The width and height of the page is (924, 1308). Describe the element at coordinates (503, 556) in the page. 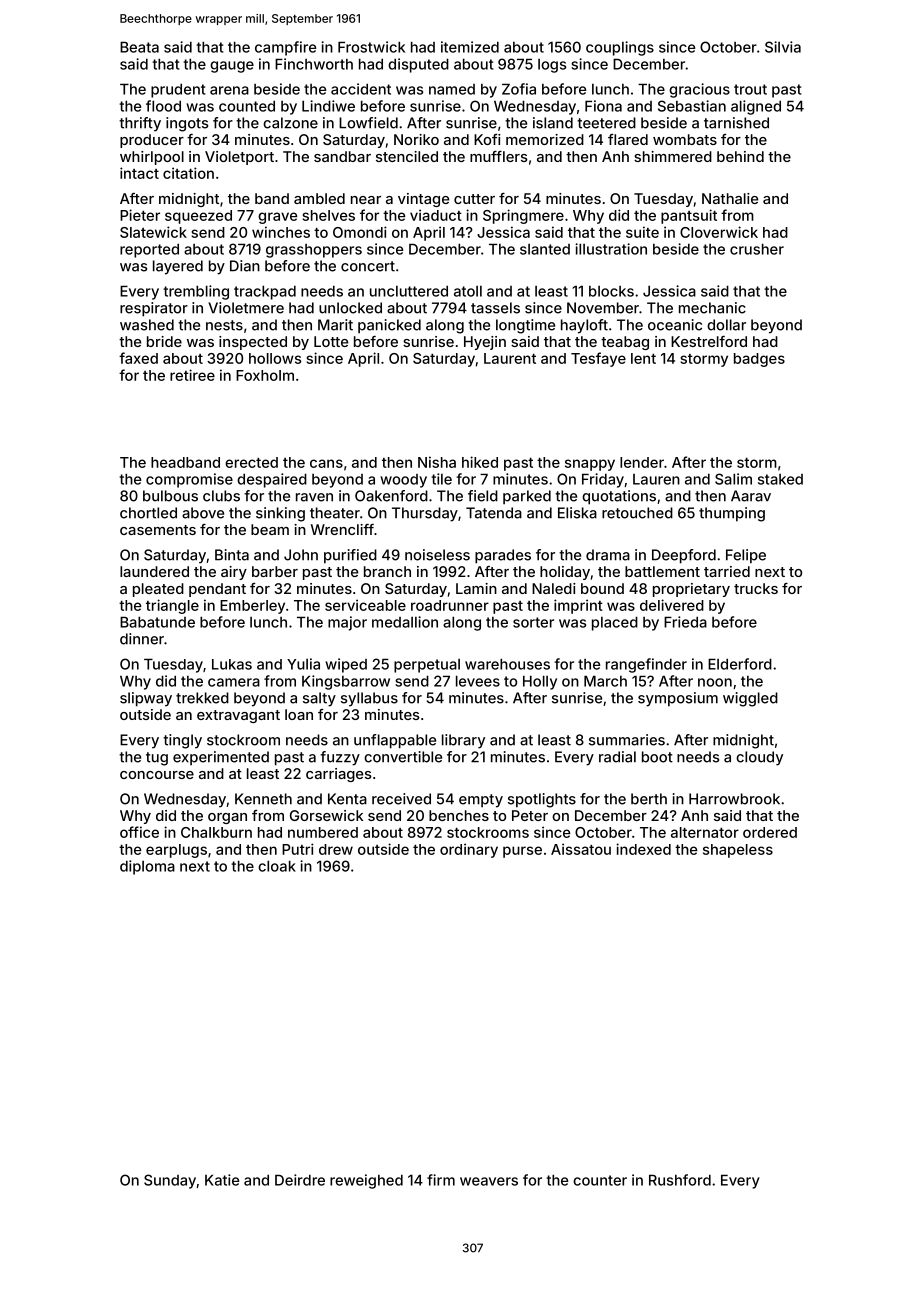

I see `parades` at that location.
